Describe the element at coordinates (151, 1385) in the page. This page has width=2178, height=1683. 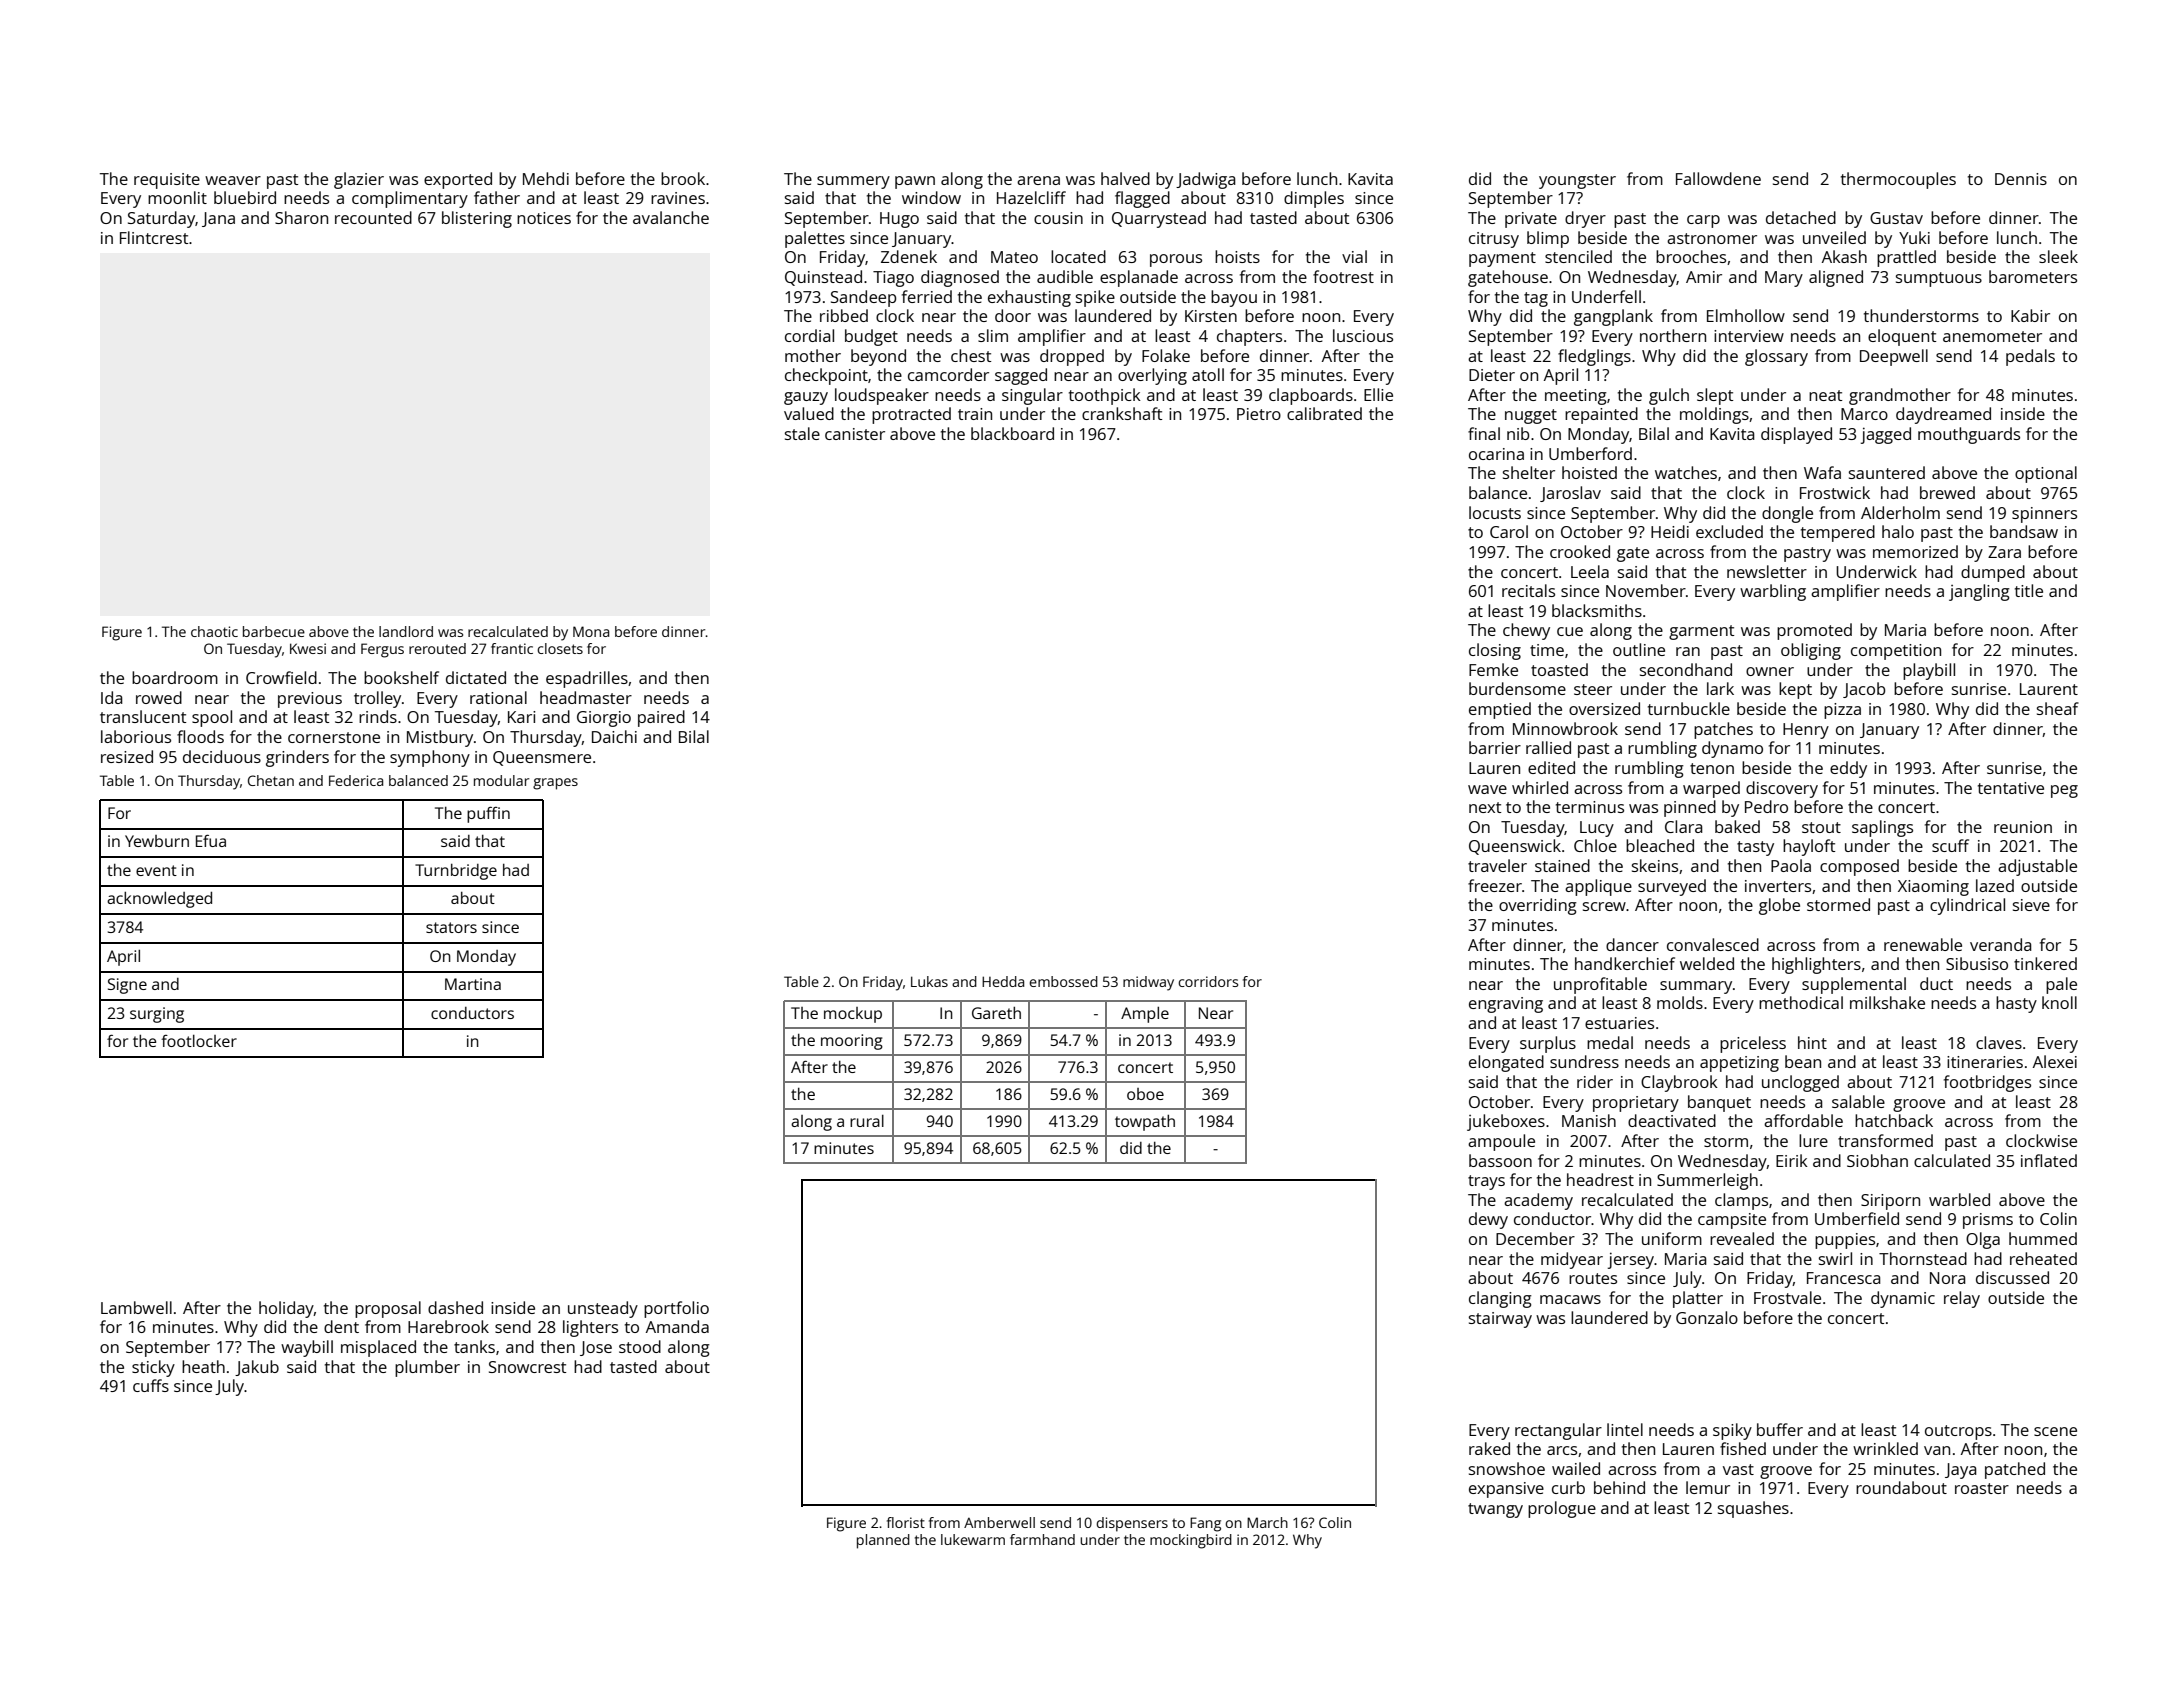
I see `cuffs` at that location.
